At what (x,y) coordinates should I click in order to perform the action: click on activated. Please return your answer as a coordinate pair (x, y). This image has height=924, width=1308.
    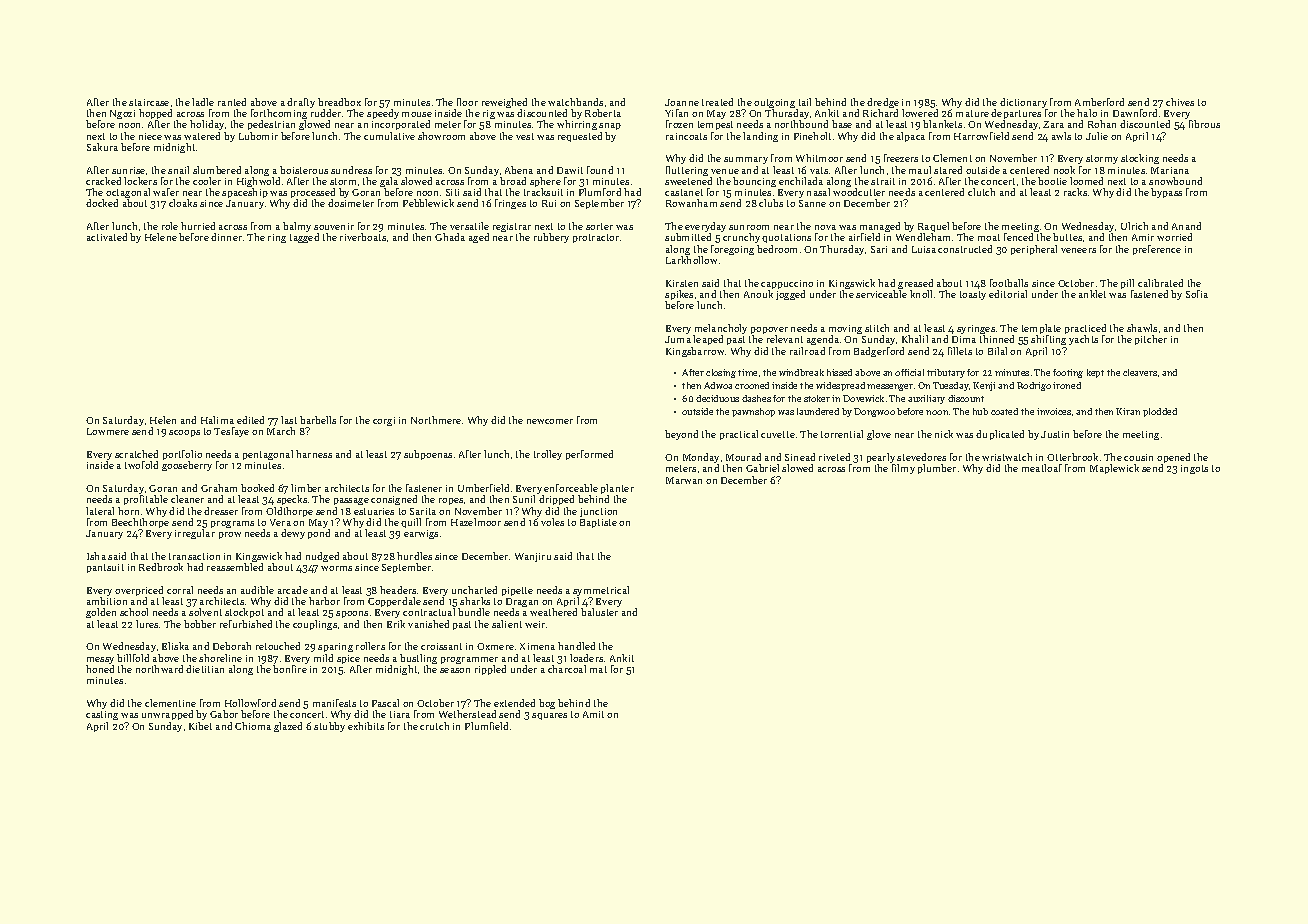
    Looking at the image, I should click on (107, 237).
